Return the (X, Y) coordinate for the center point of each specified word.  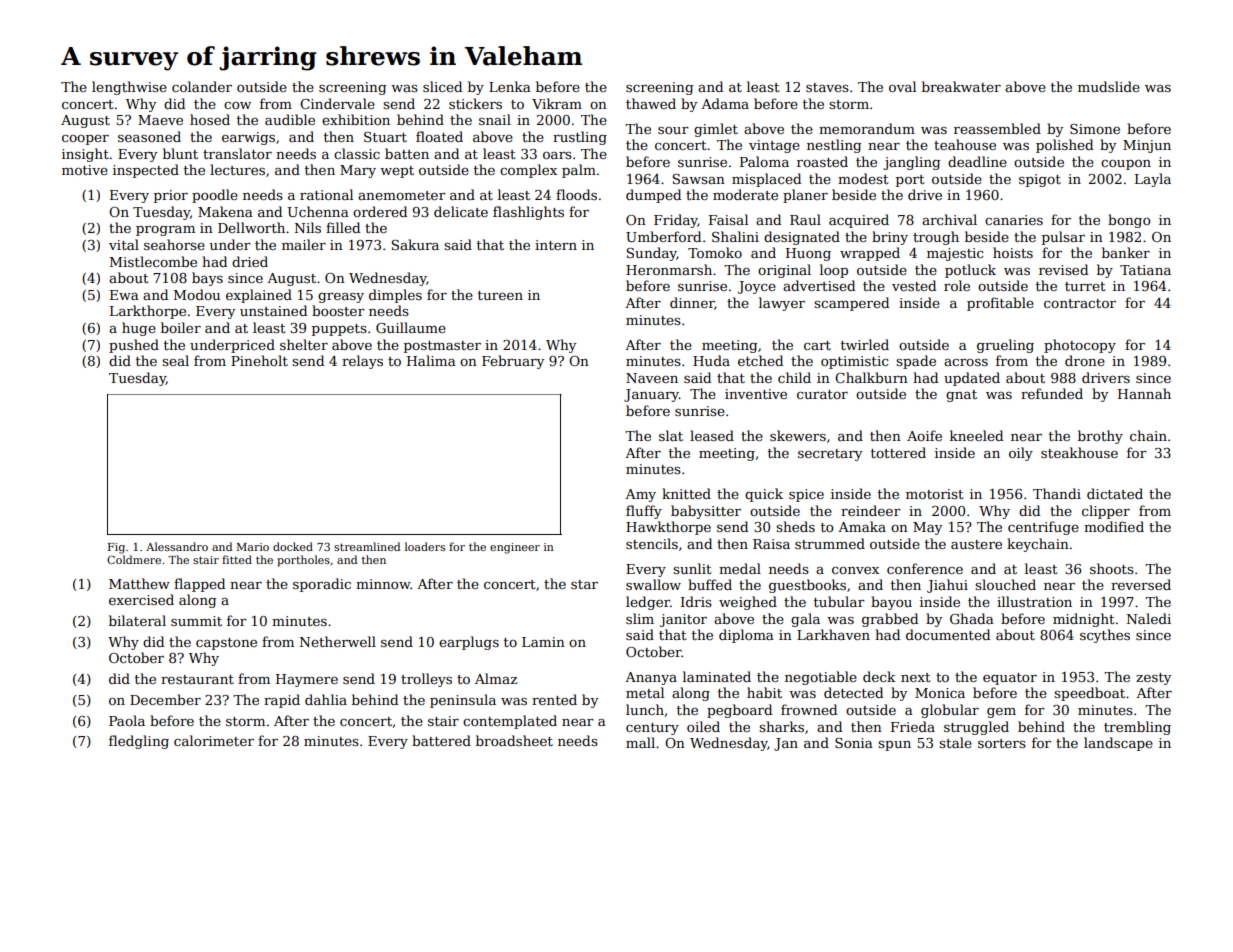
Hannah (1144, 393)
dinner (692, 302)
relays (362, 362)
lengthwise (129, 88)
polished (1064, 146)
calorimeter (214, 740)
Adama (725, 103)
